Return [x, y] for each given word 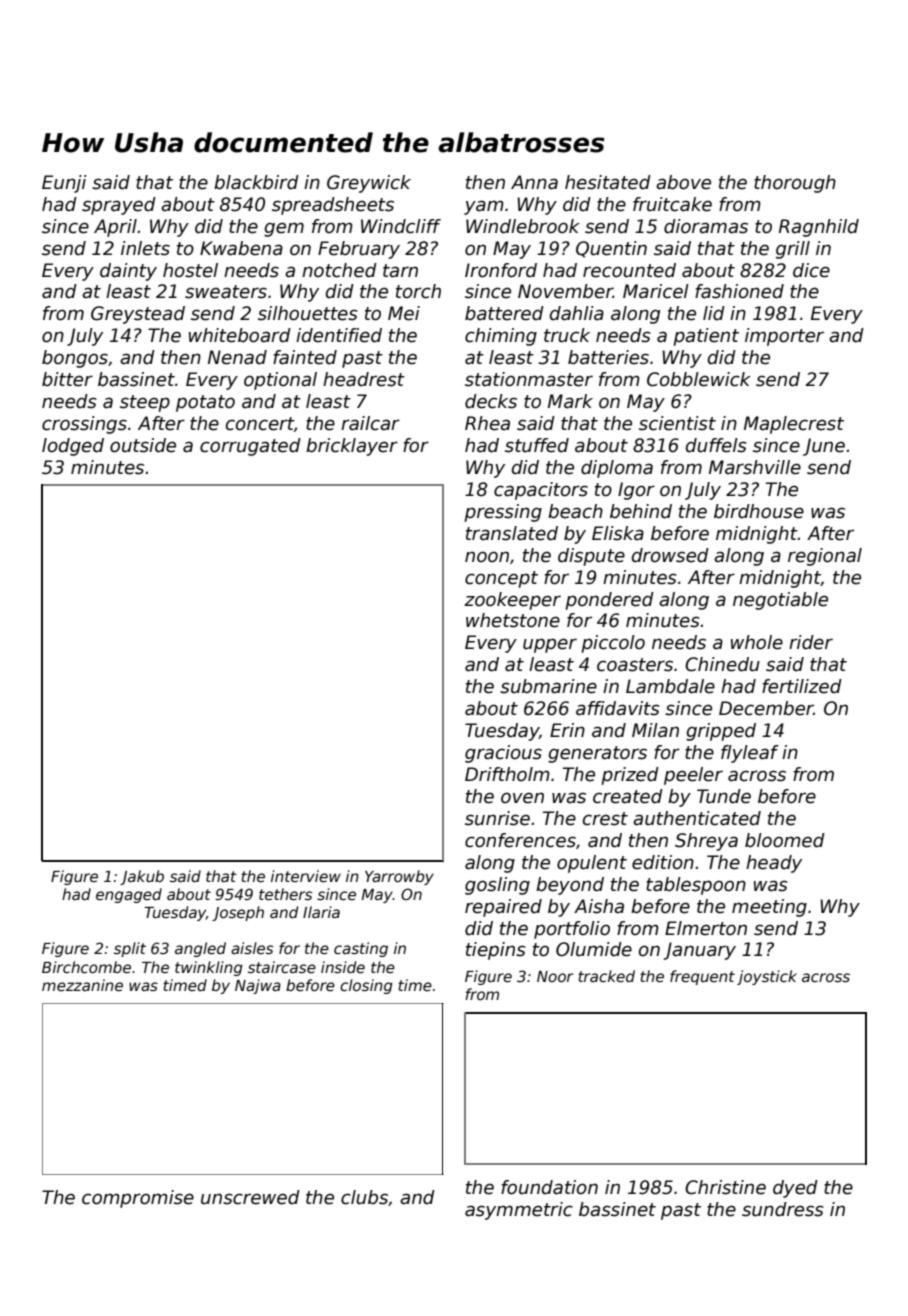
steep [145, 403]
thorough [795, 184]
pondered [609, 601]
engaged [129, 895]
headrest [364, 379]
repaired [503, 908]
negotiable [780, 601]
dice [811, 270]
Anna [534, 182]
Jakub [142, 877]
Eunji [64, 184]
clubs [364, 1197]
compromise [138, 1199]
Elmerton [706, 928]
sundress [783, 1209]
